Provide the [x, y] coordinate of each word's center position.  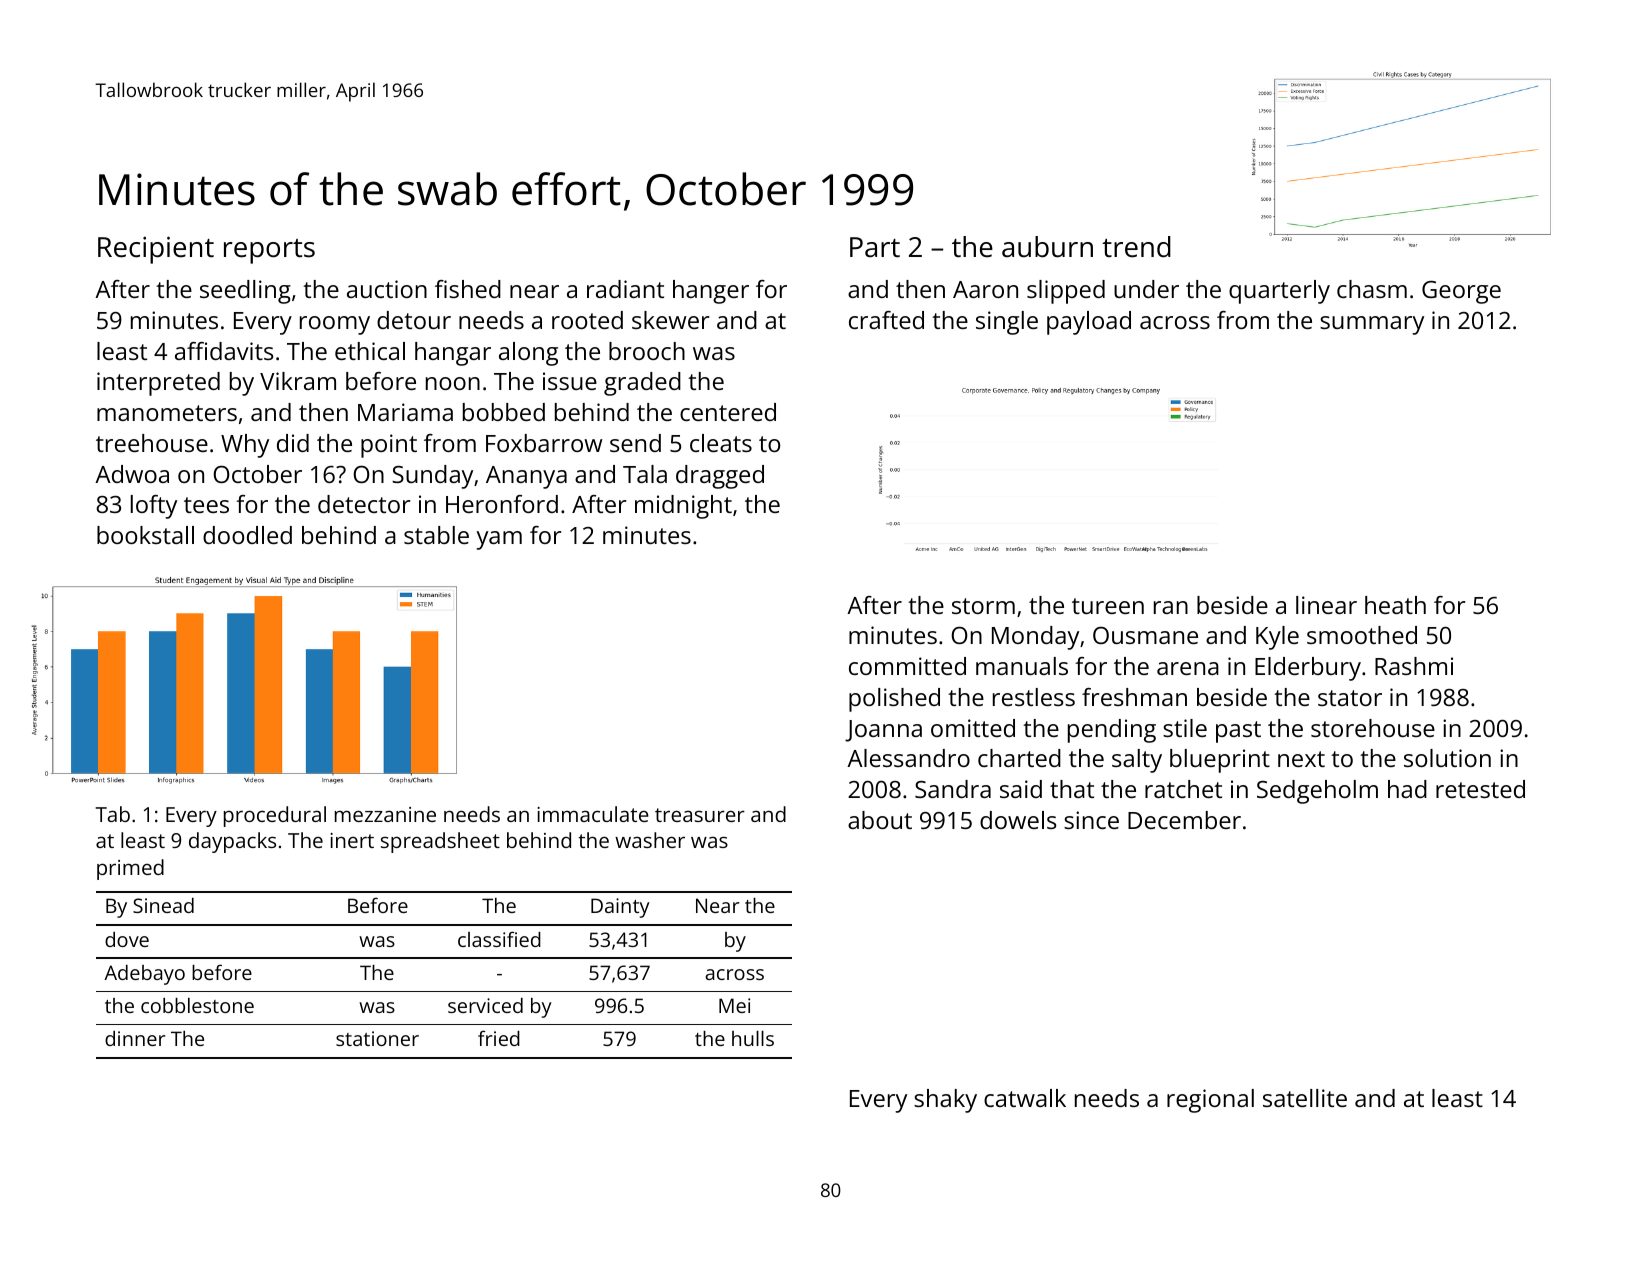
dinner [135, 1038]
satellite [1305, 1098]
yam [499, 540]
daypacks [232, 842]
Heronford [502, 504]
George [1461, 292]
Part [875, 247]
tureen [1108, 606]
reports [269, 251]
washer [650, 840]
